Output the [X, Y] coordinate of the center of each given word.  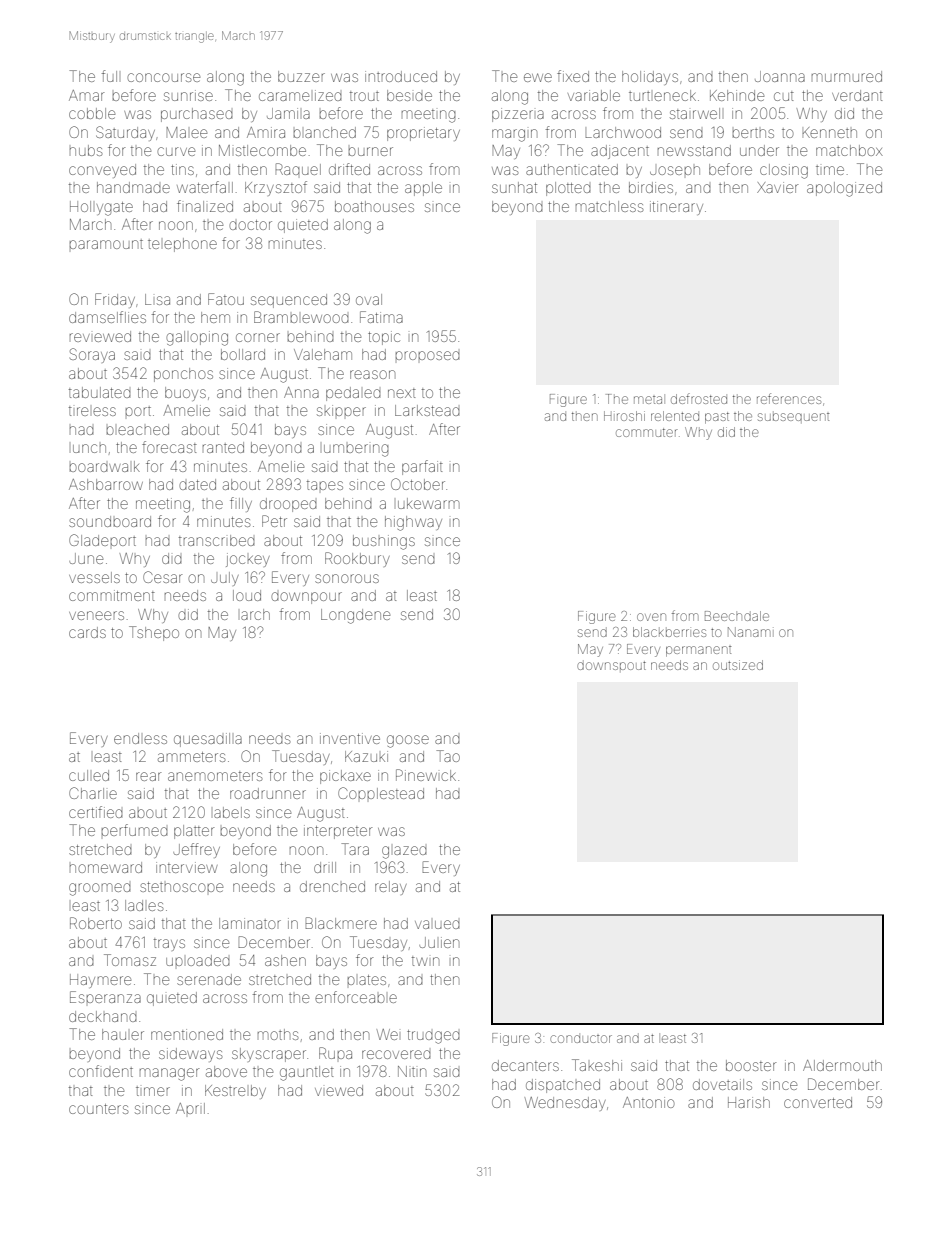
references [789, 398]
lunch [89, 448]
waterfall [205, 187]
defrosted [699, 398]
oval [369, 299]
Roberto [96, 923]
